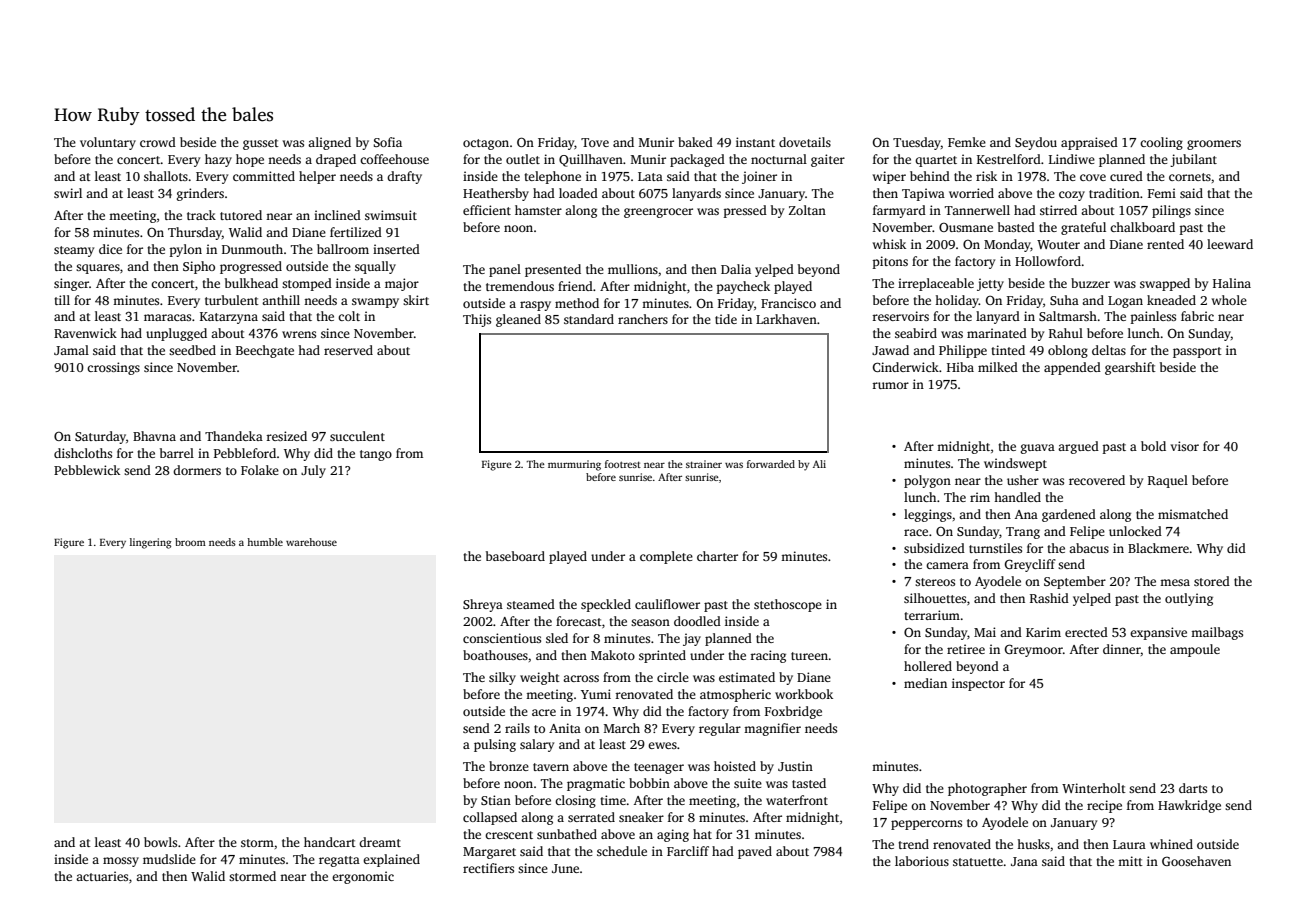  Describe the element at coordinates (641, 817) in the image. I see `sneaker` at that location.
